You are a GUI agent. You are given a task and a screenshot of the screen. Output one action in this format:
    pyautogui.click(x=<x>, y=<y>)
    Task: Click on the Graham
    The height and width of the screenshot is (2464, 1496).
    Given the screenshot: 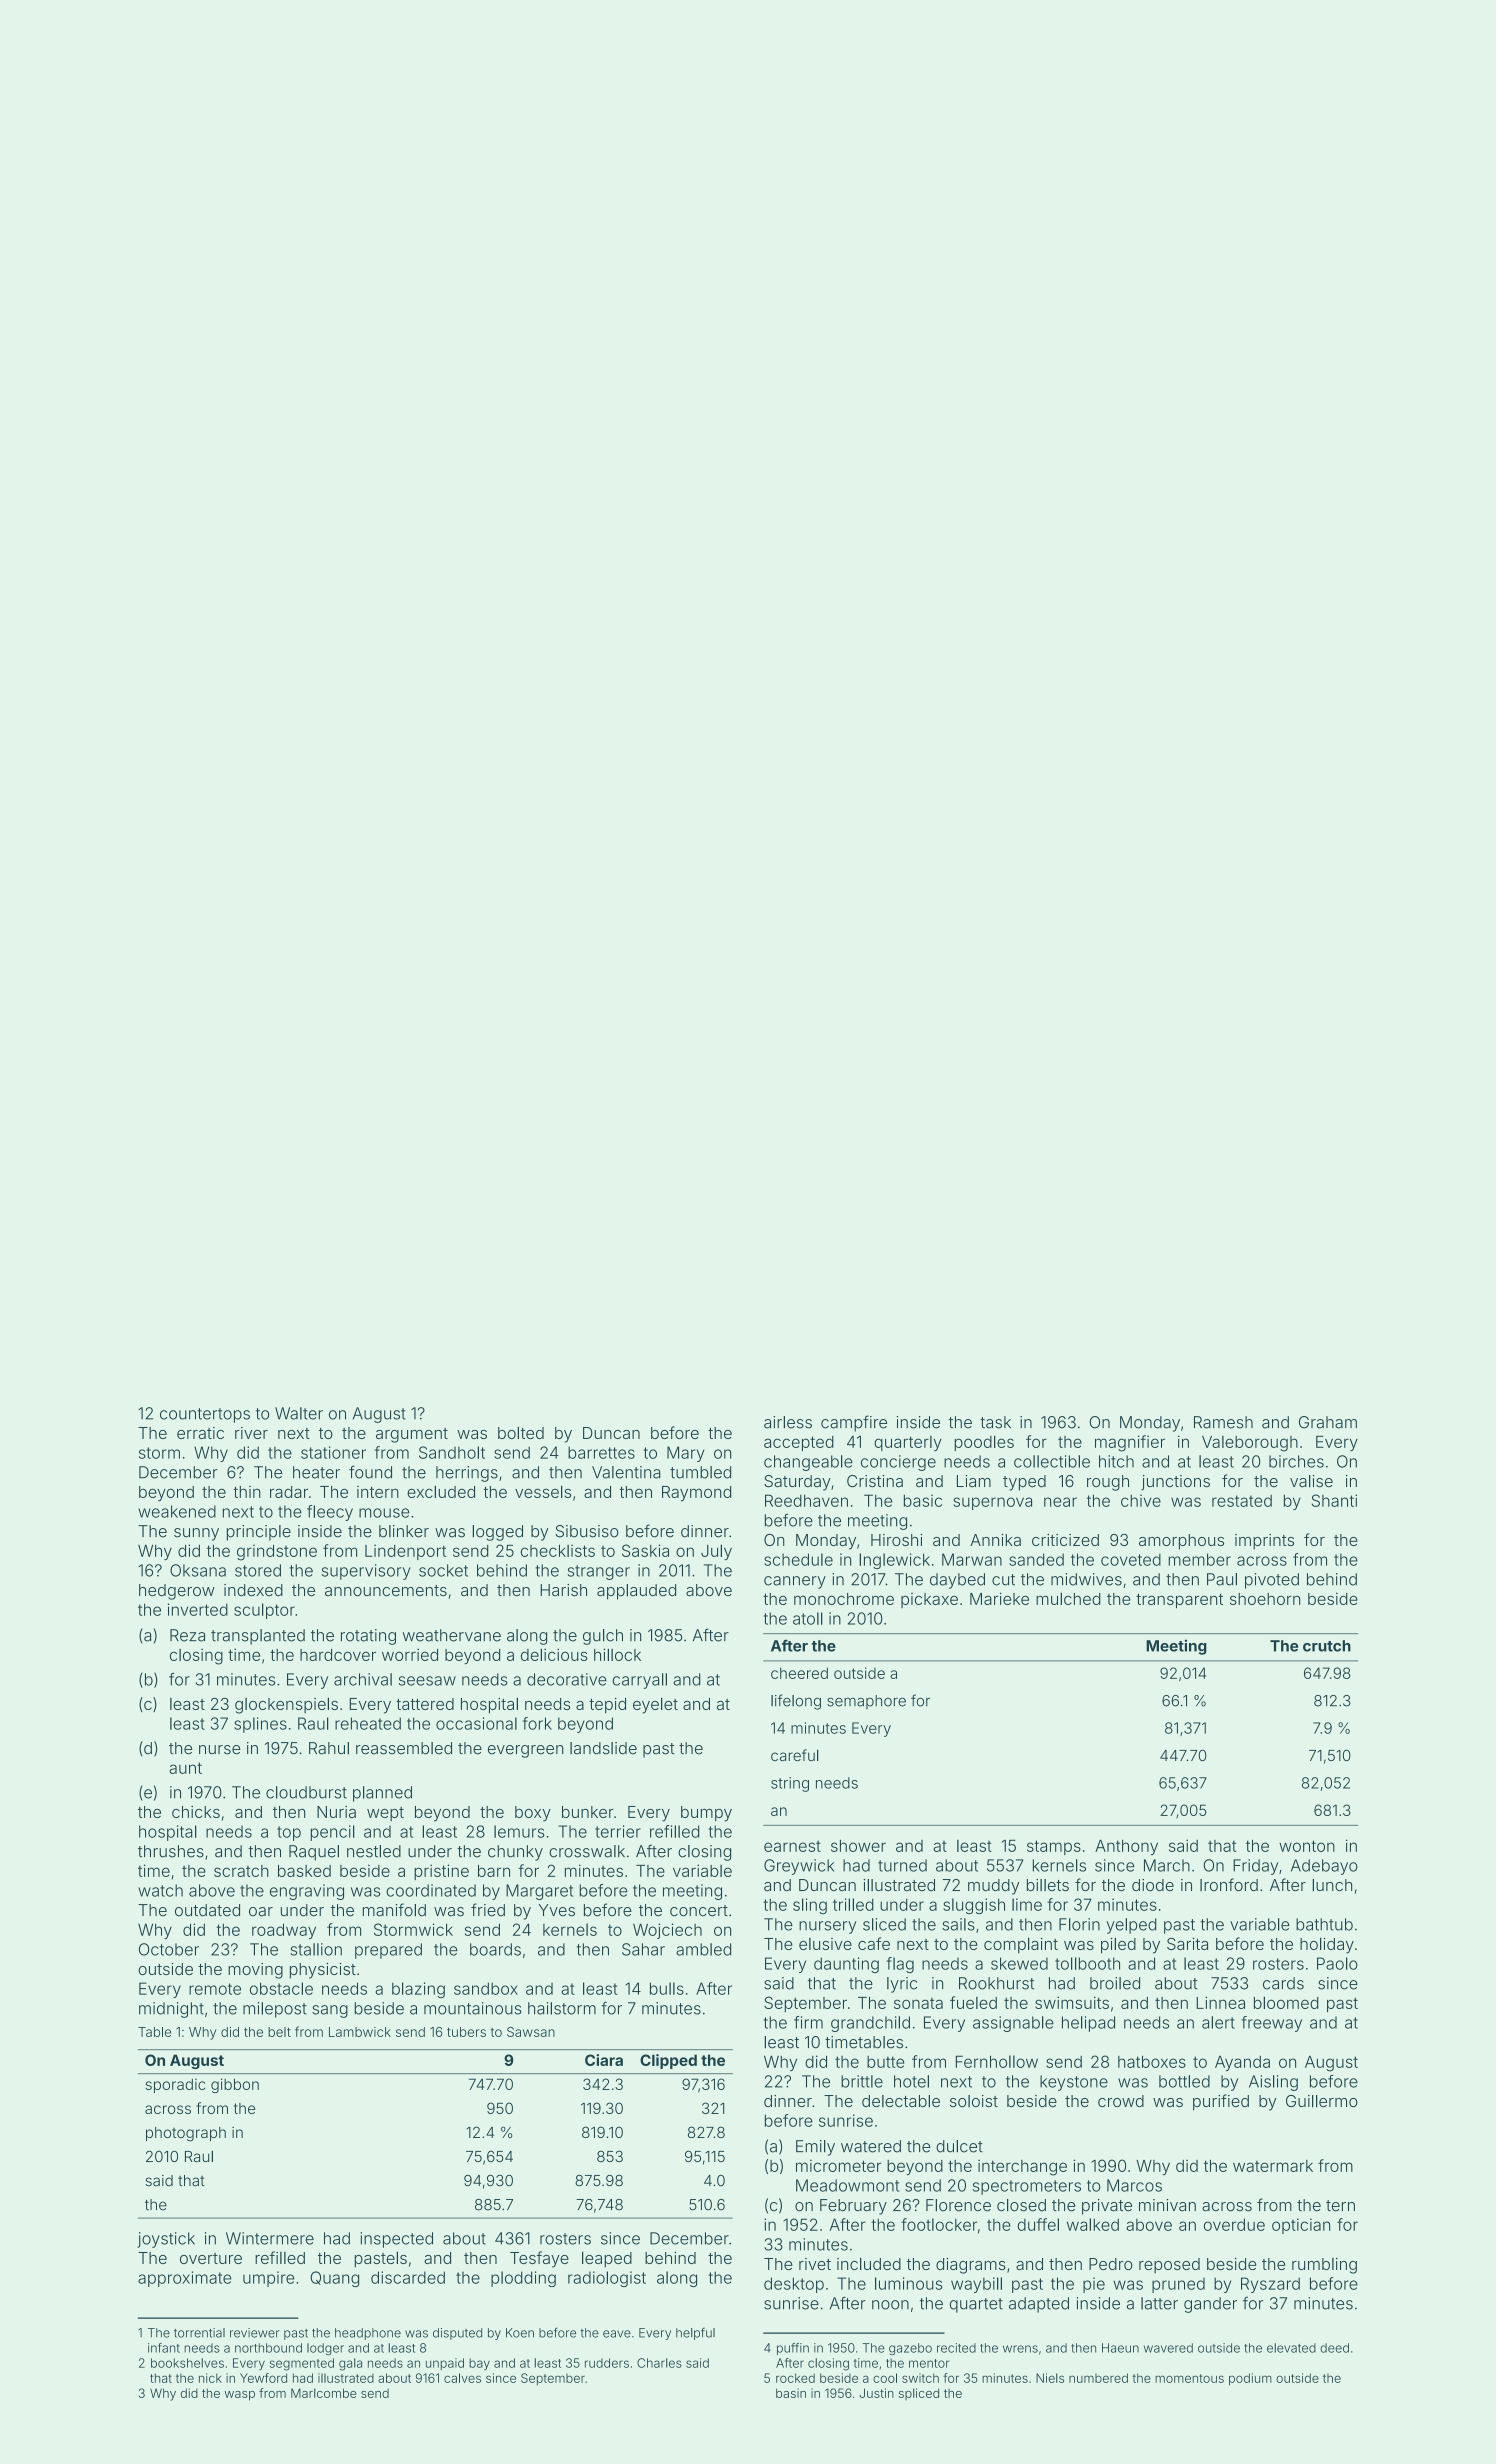 What is the action you would take?
    pyautogui.click(x=1328, y=1422)
